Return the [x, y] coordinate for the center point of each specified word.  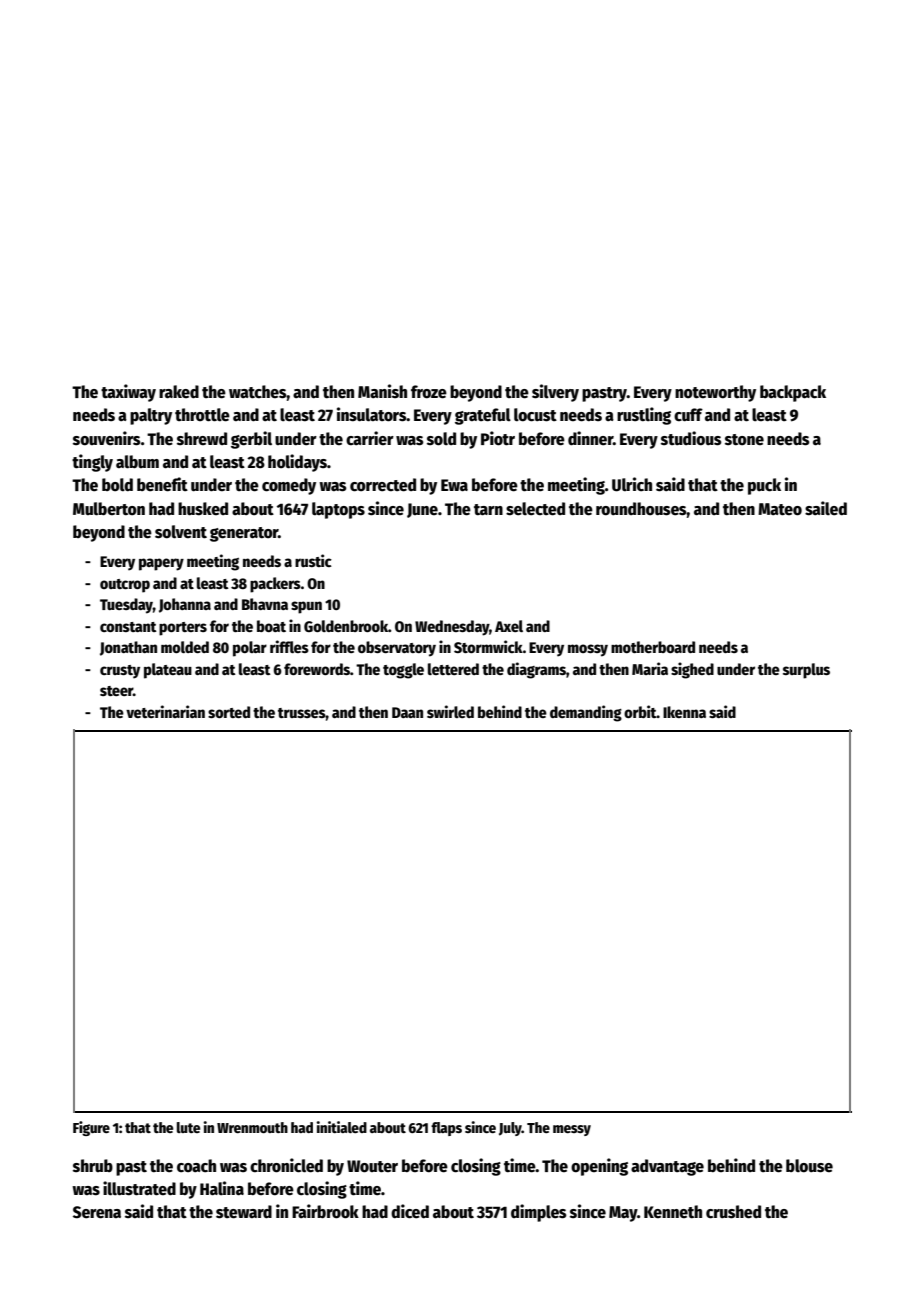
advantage [667, 1167]
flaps [446, 1129]
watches [258, 392]
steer [116, 691]
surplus [806, 671]
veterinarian [165, 711]
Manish [382, 391]
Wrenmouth [252, 1127]
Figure [91, 1128]
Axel [509, 626]
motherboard [653, 647]
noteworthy [715, 393]
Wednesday [452, 628]
